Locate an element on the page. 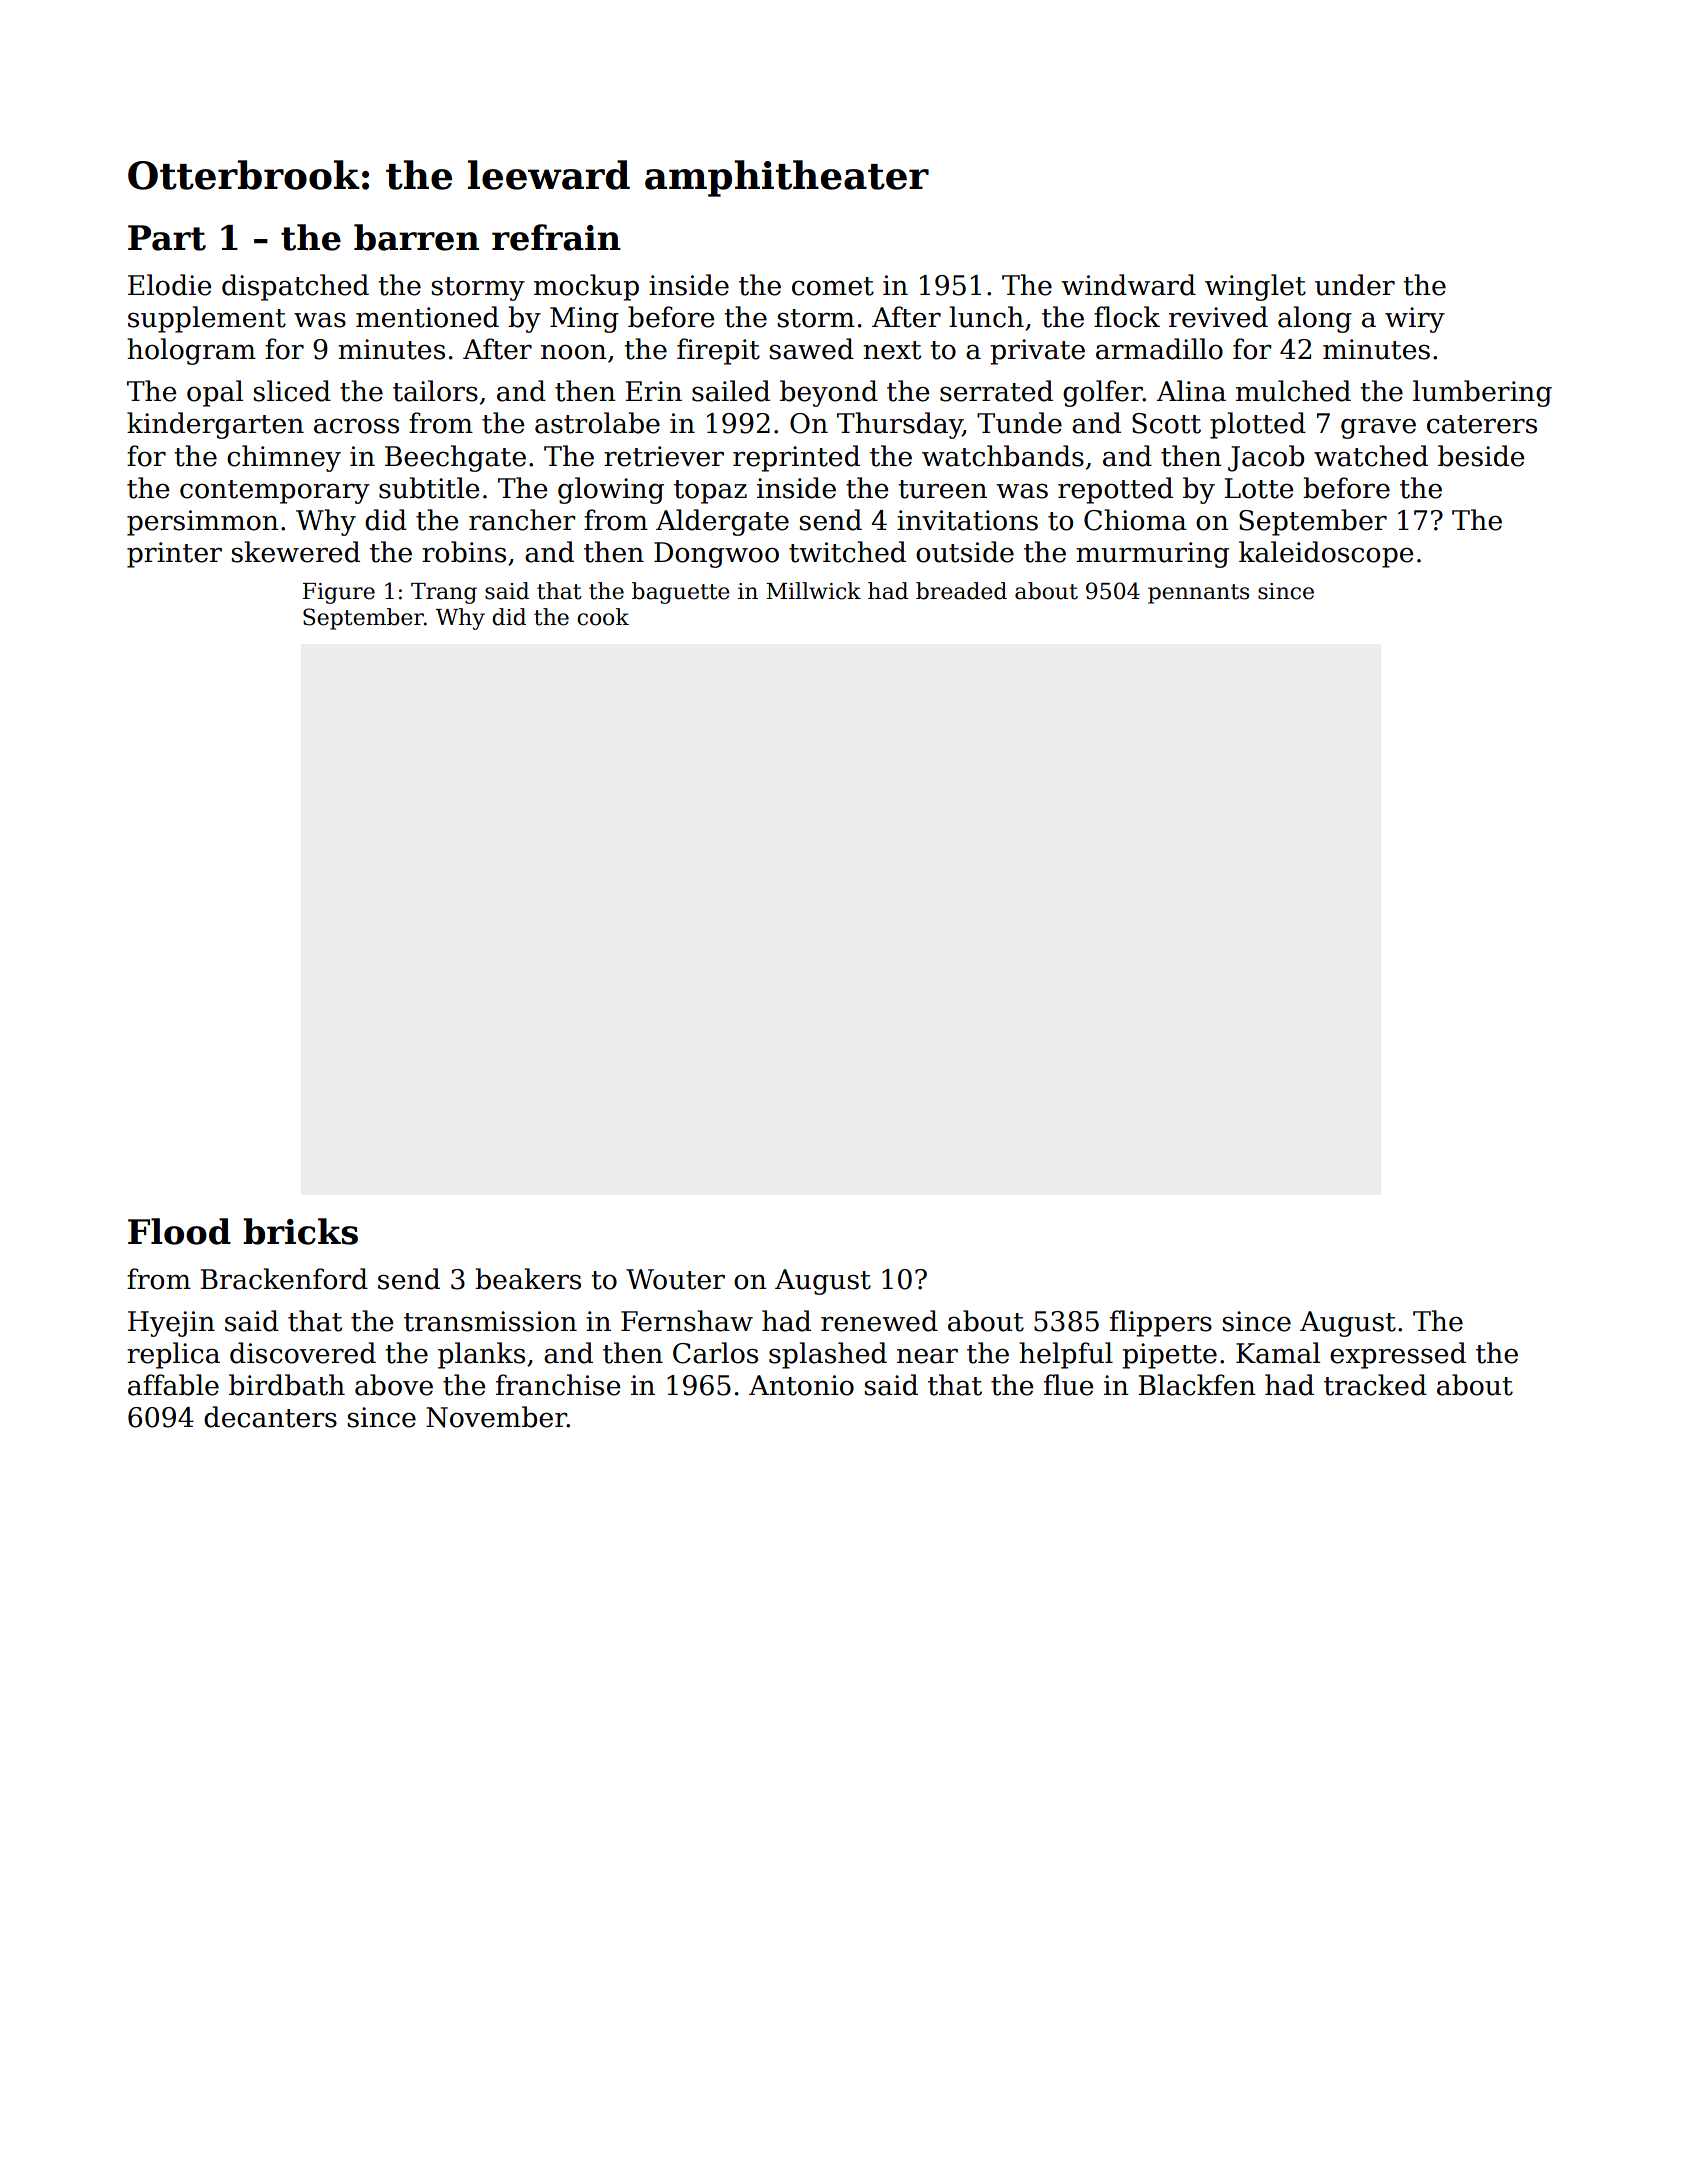  Figure is located at coordinates (339, 593).
